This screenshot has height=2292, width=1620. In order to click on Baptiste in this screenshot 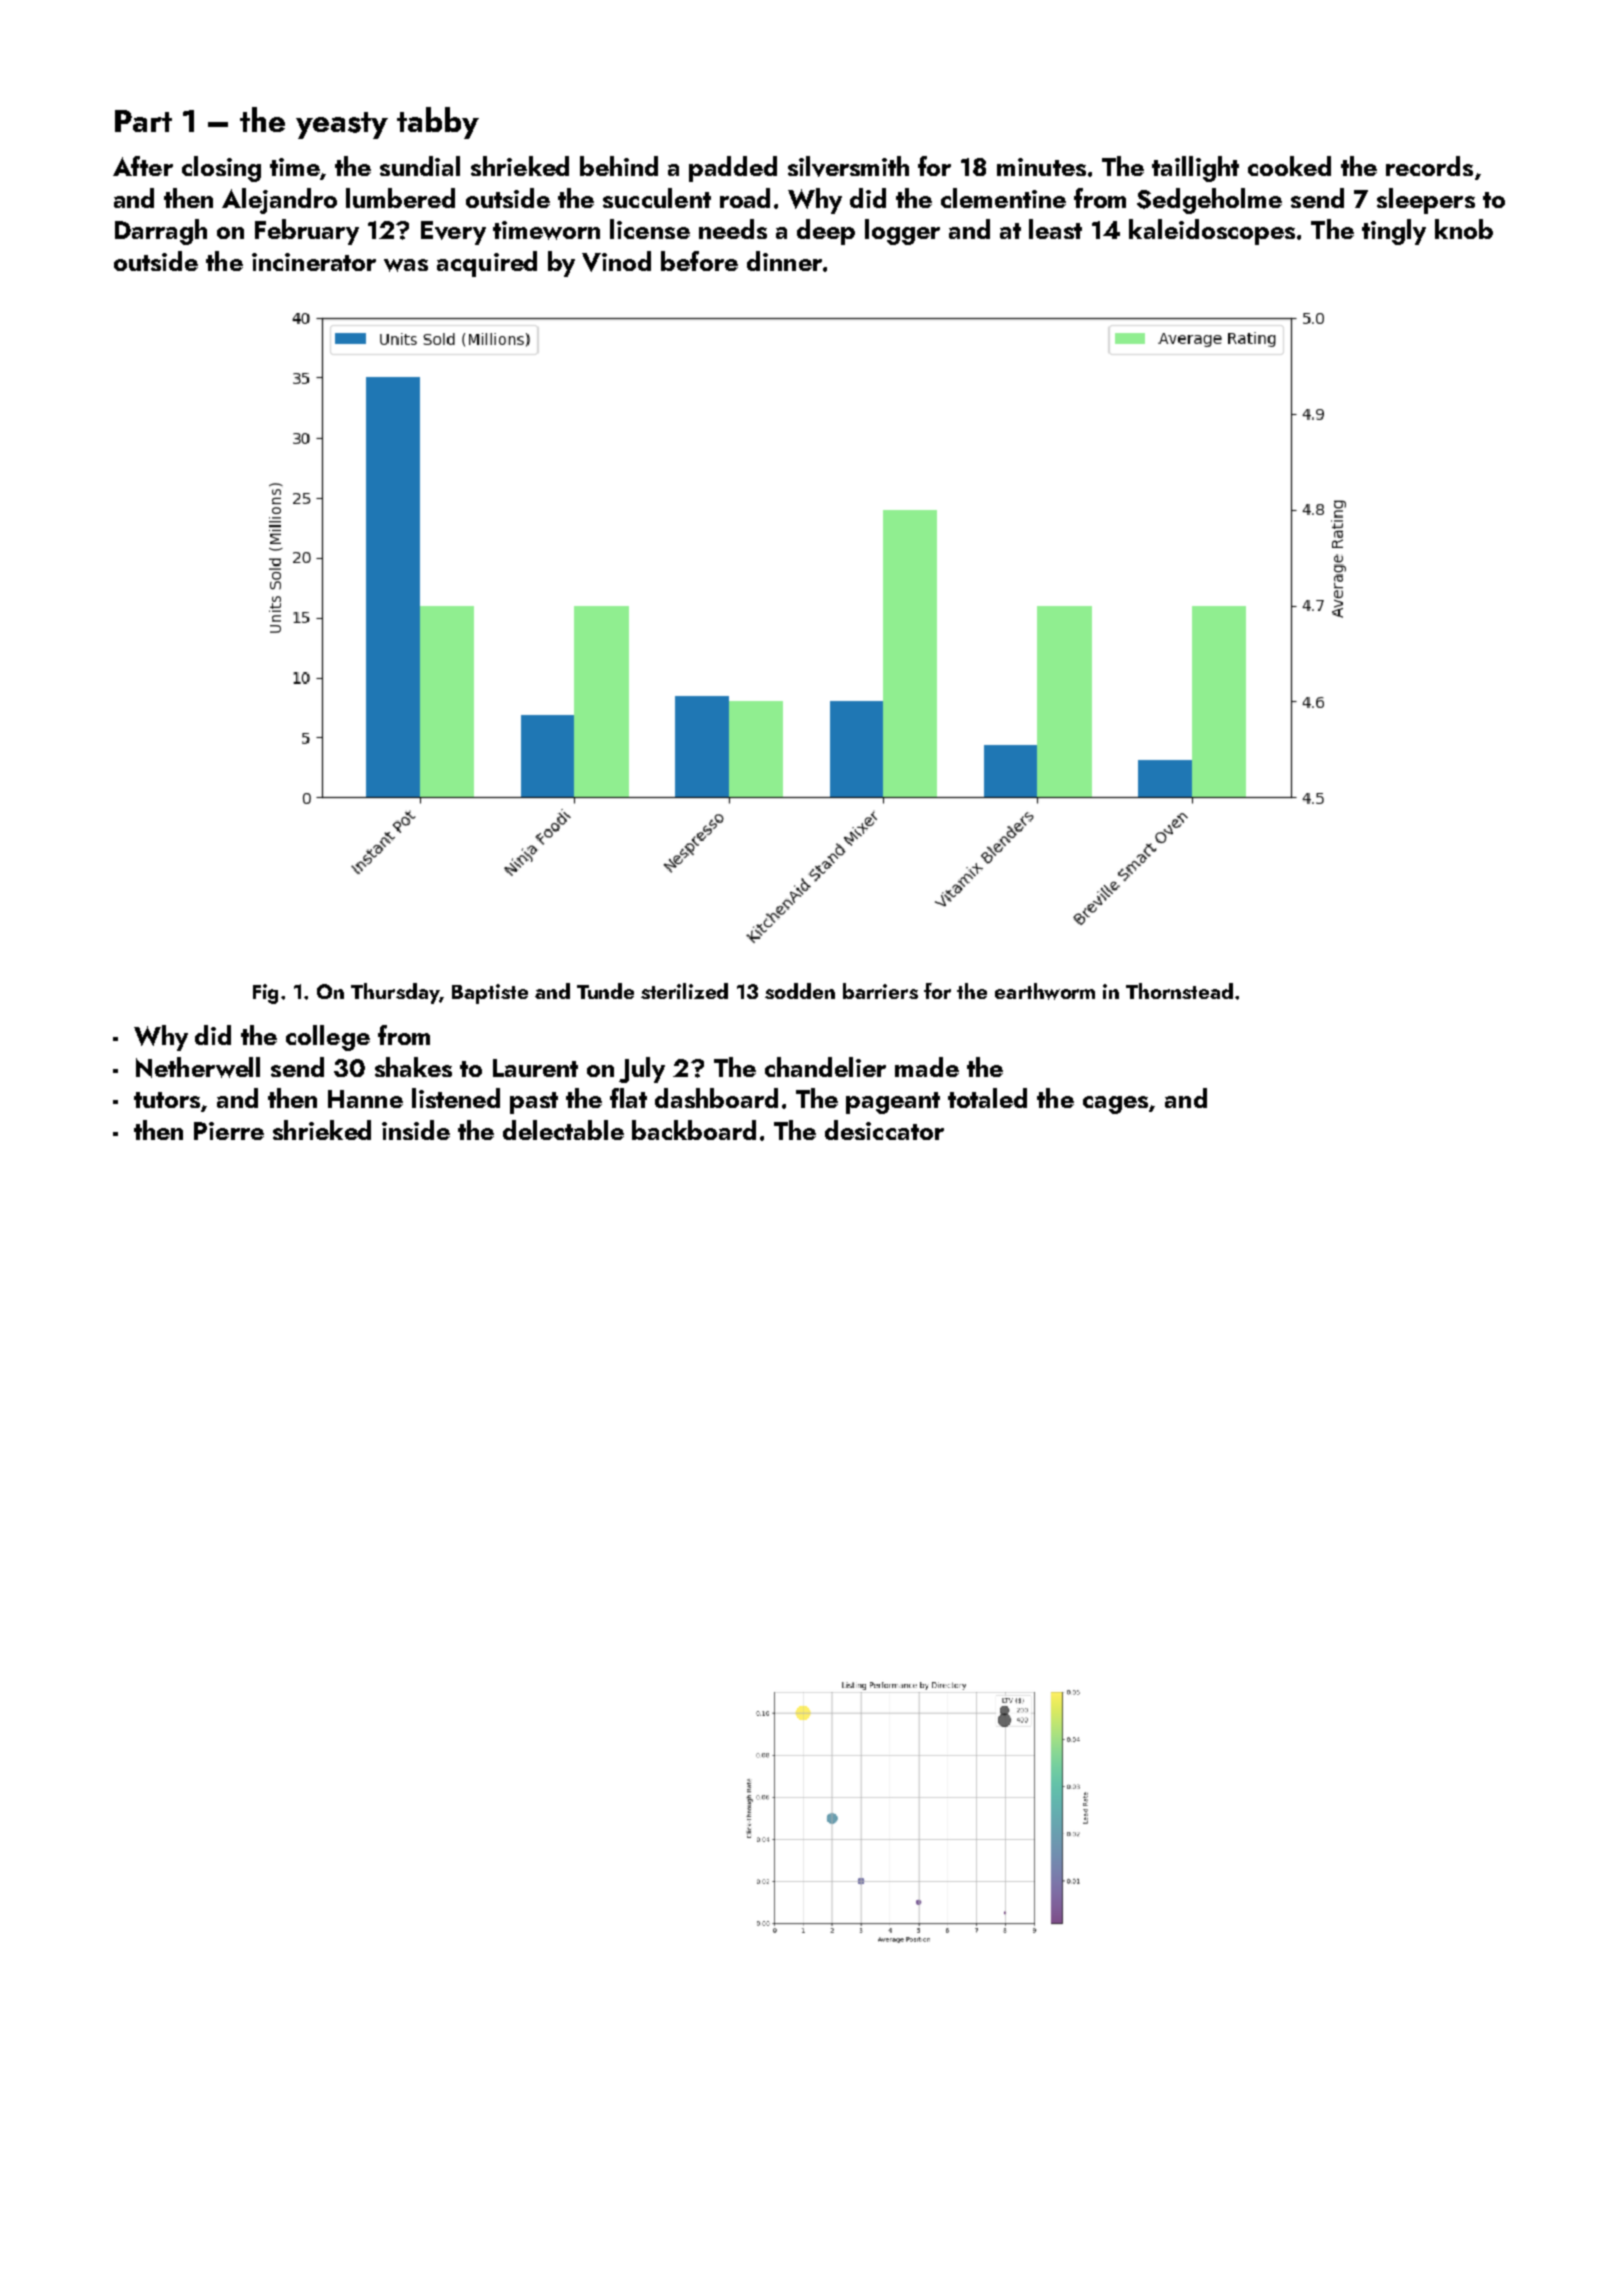, I will do `click(490, 994)`.
